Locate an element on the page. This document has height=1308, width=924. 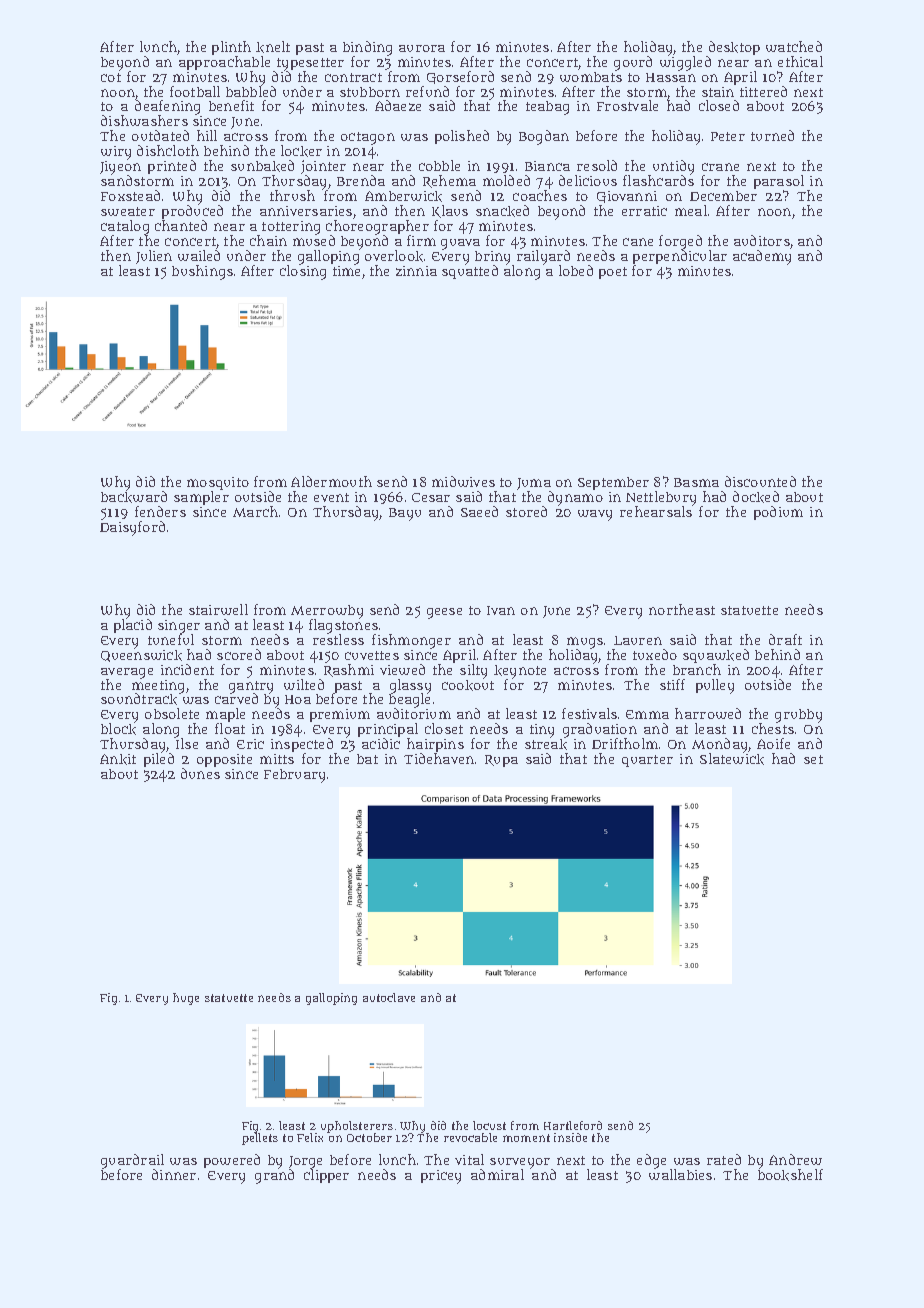
piled is located at coordinates (159, 760).
